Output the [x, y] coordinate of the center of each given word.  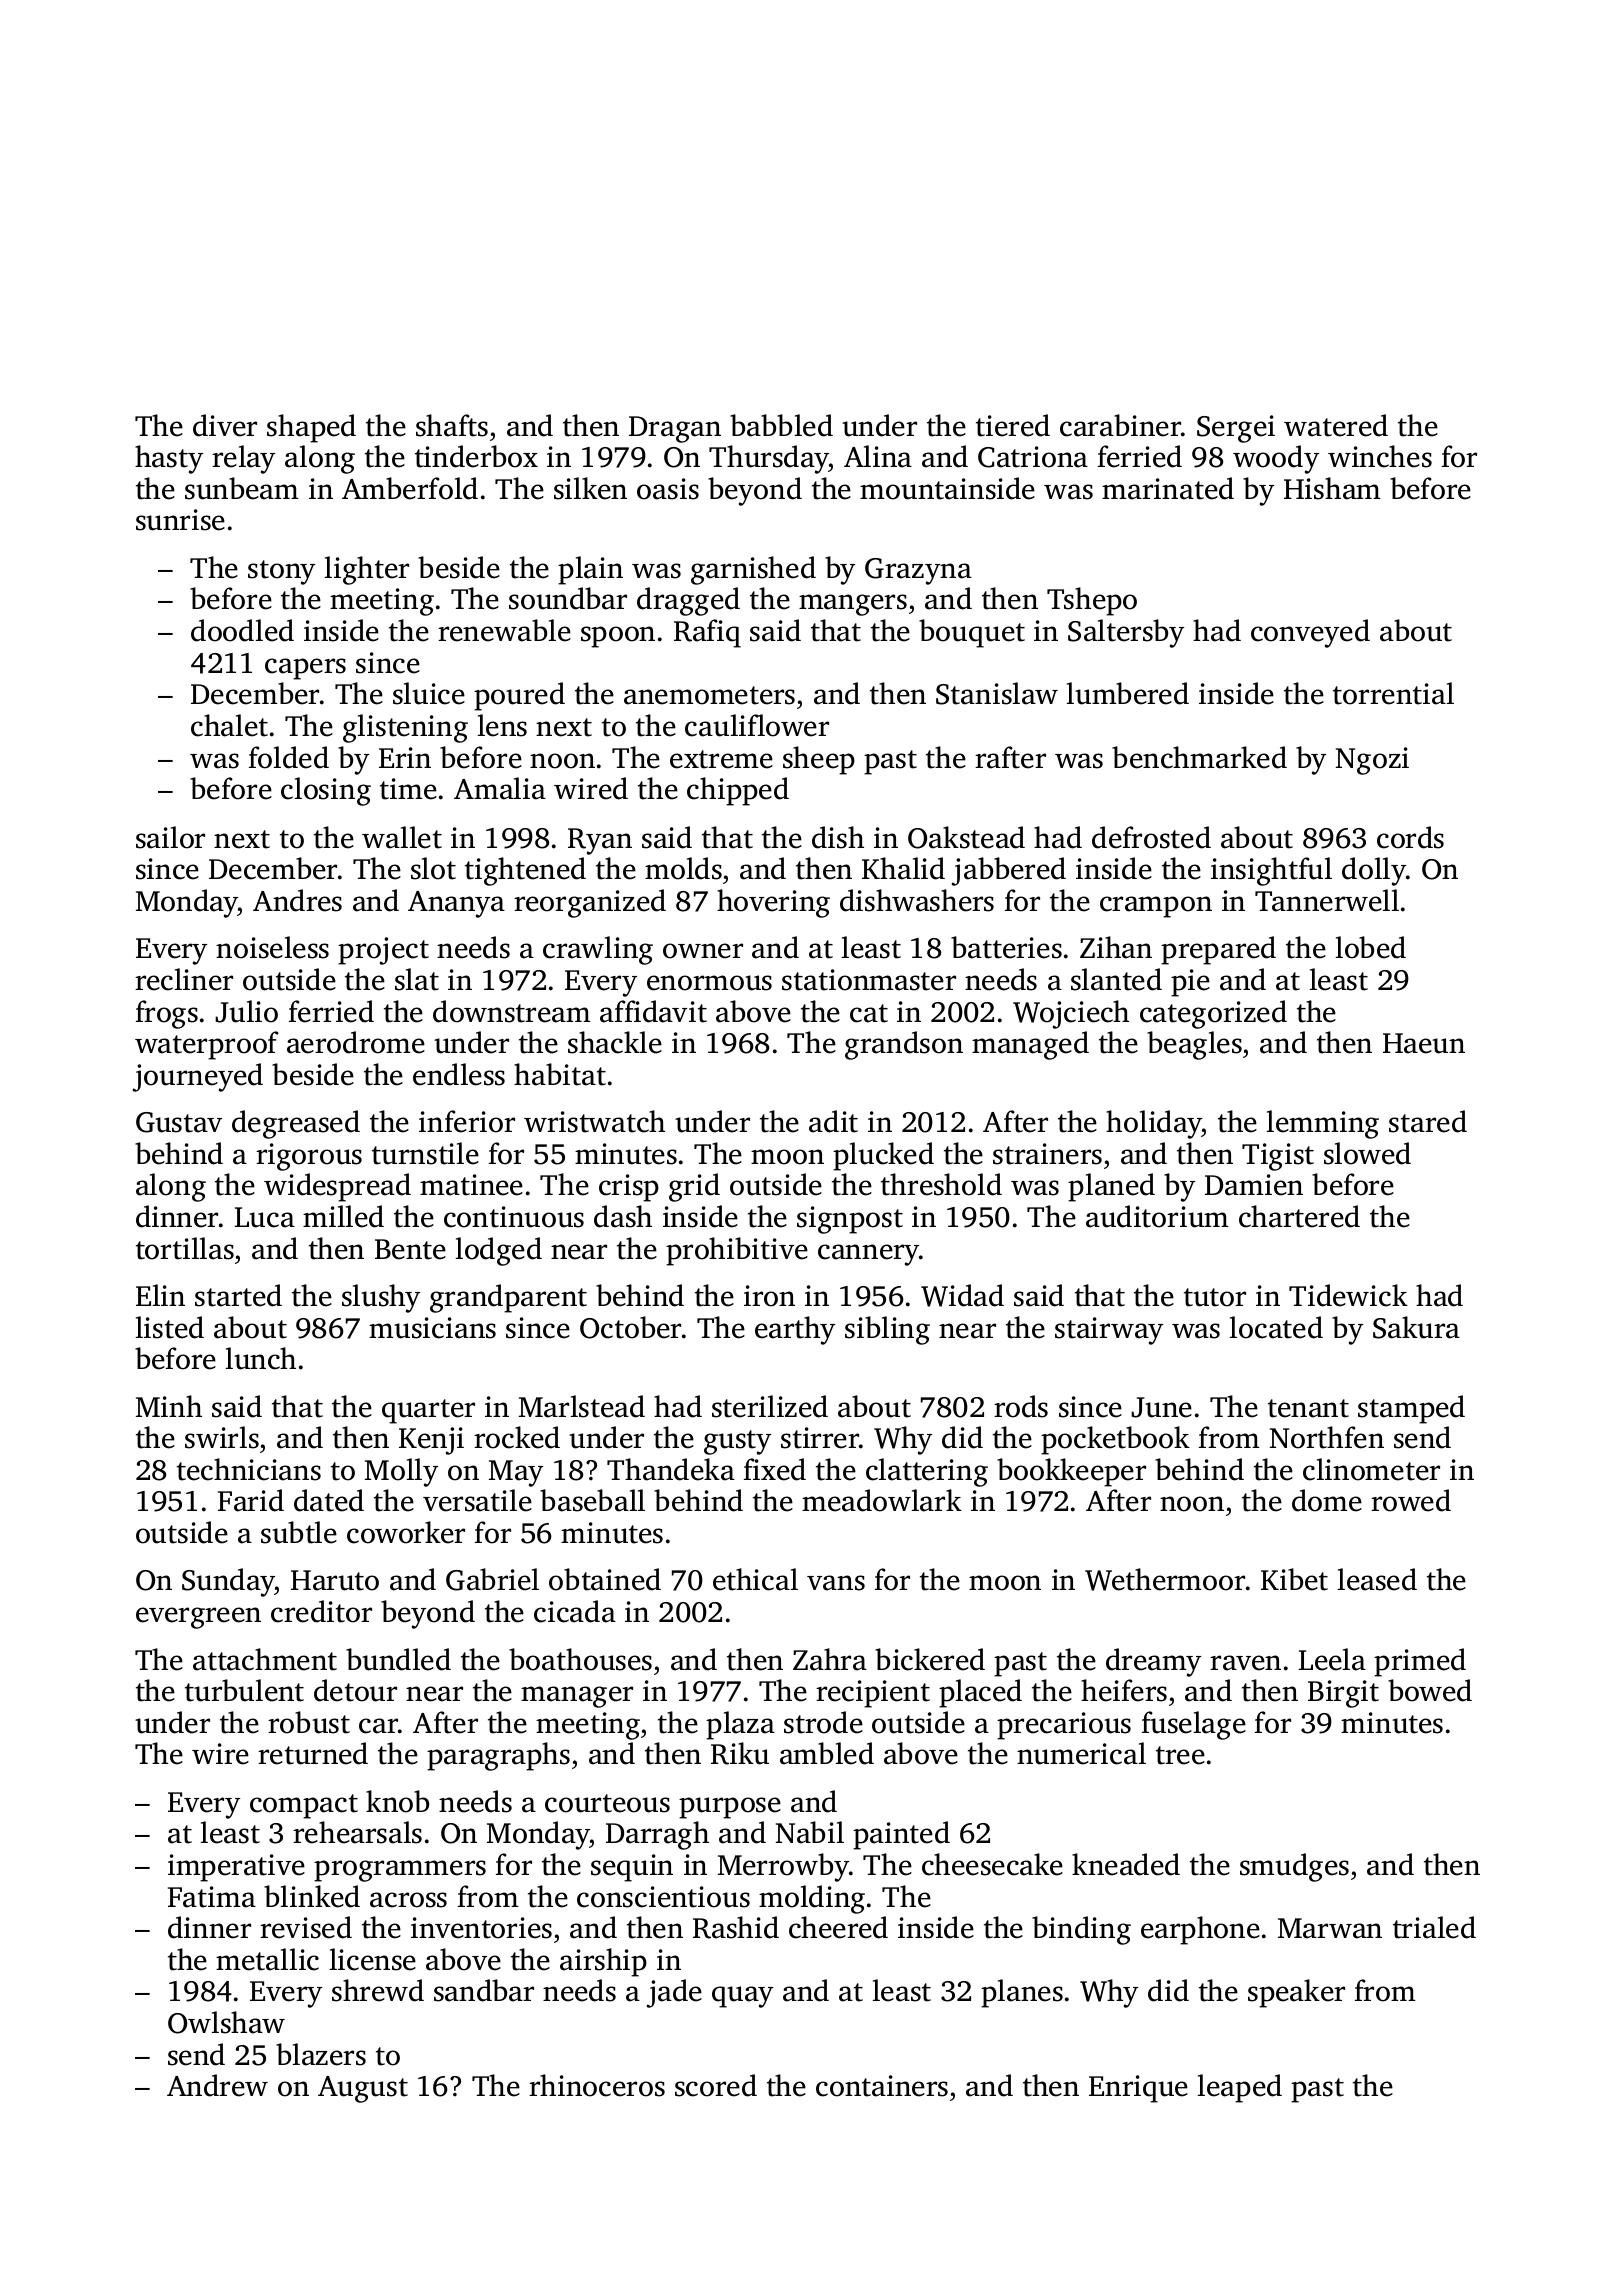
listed [170, 1327]
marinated [1168, 488]
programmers [400, 1871]
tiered [1013, 425]
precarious [1064, 1726]
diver [225, 425]
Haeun [1424, 1043]
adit [833, 1121]
